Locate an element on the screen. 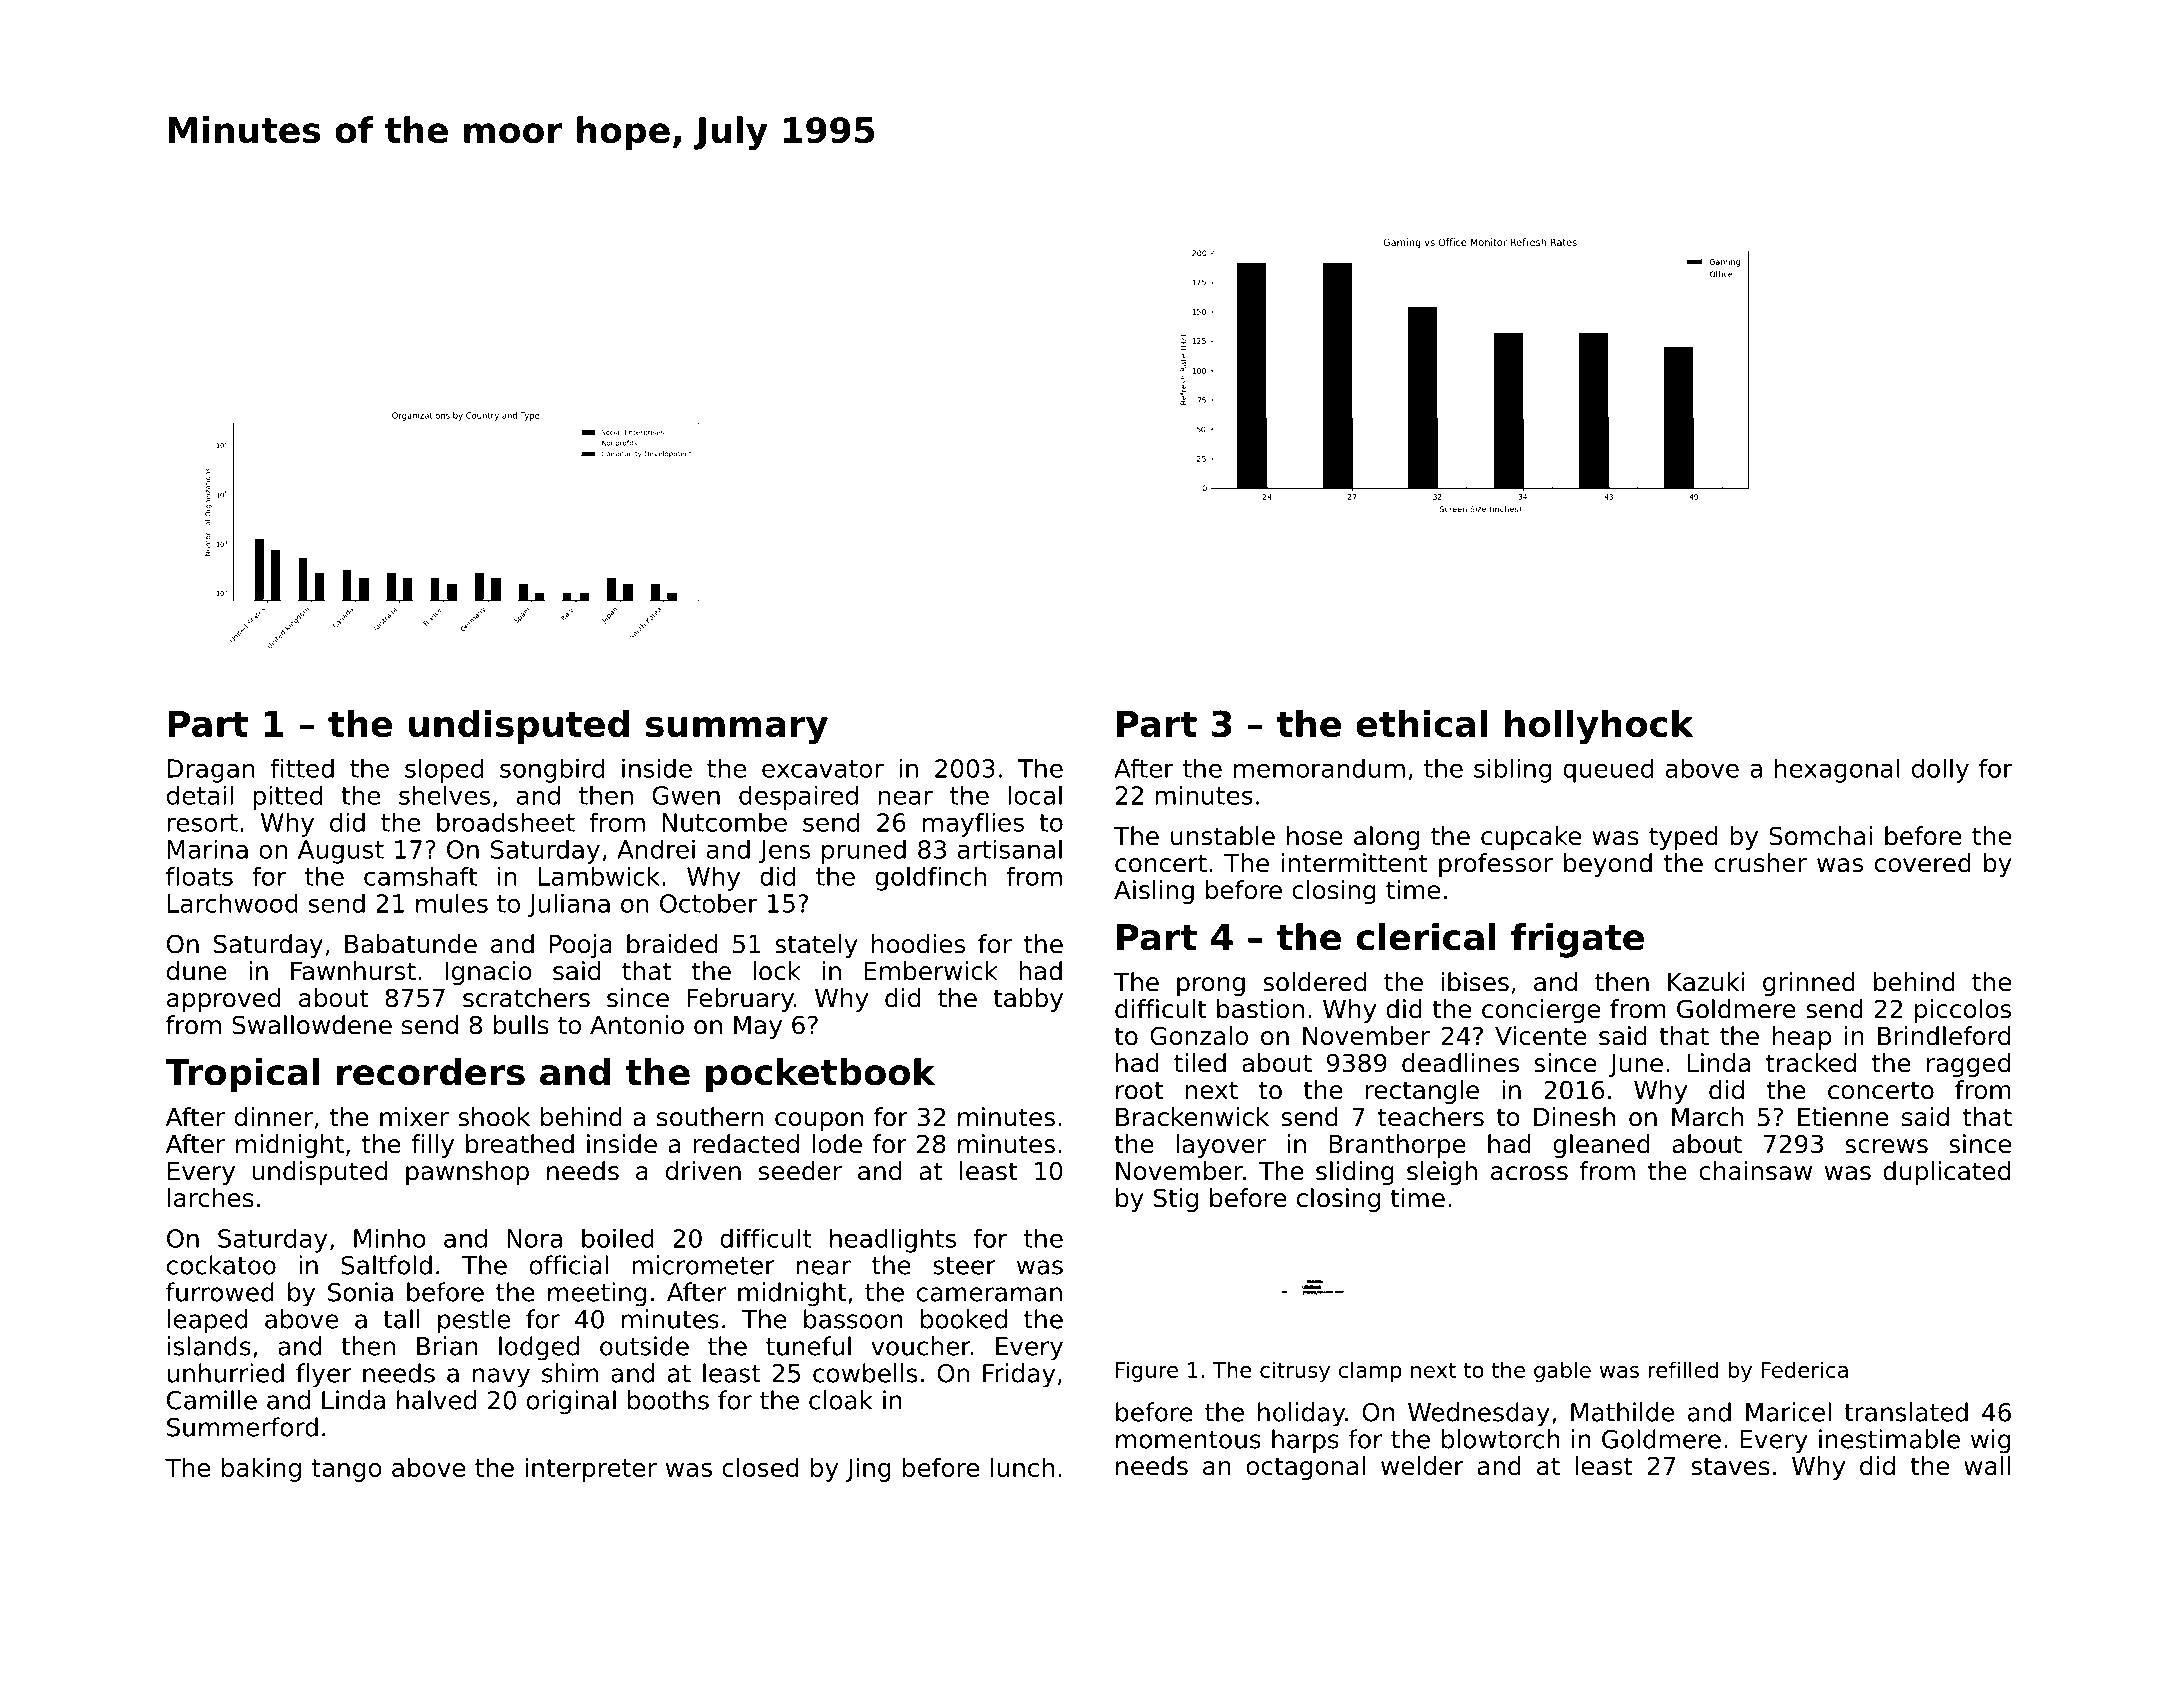 This screenshot has width=2178, height=1683. deadlines is located at coordinates (1460, 1063).
